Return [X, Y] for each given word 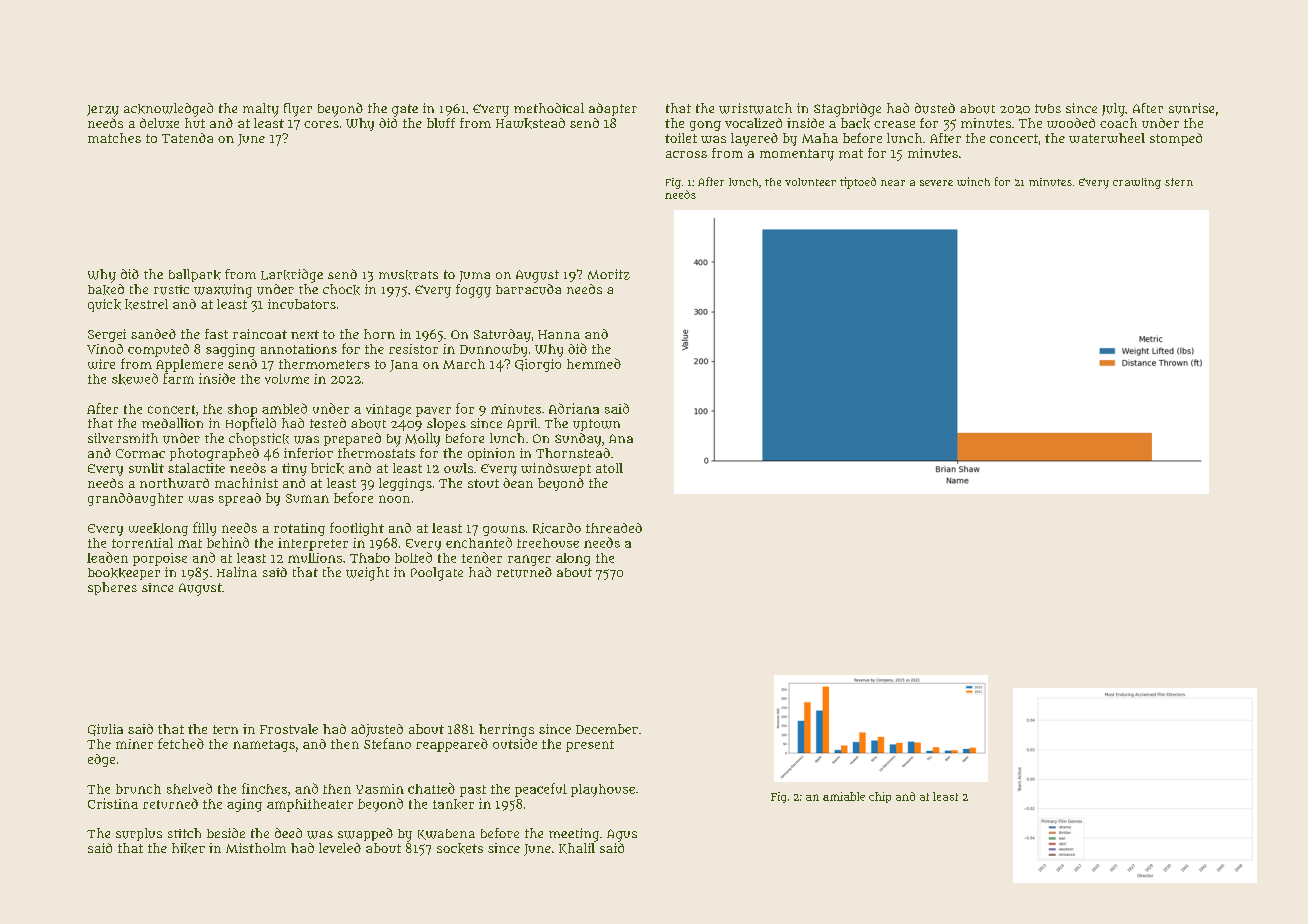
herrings [506, 730]
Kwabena [446, 834]
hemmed [594, 363]
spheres [112, 588]
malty [261, 110]
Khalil [577, 848]
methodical [549, 108]
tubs [1048, 108]
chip [880, 797]
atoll [609, 468]
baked [106, 289]
